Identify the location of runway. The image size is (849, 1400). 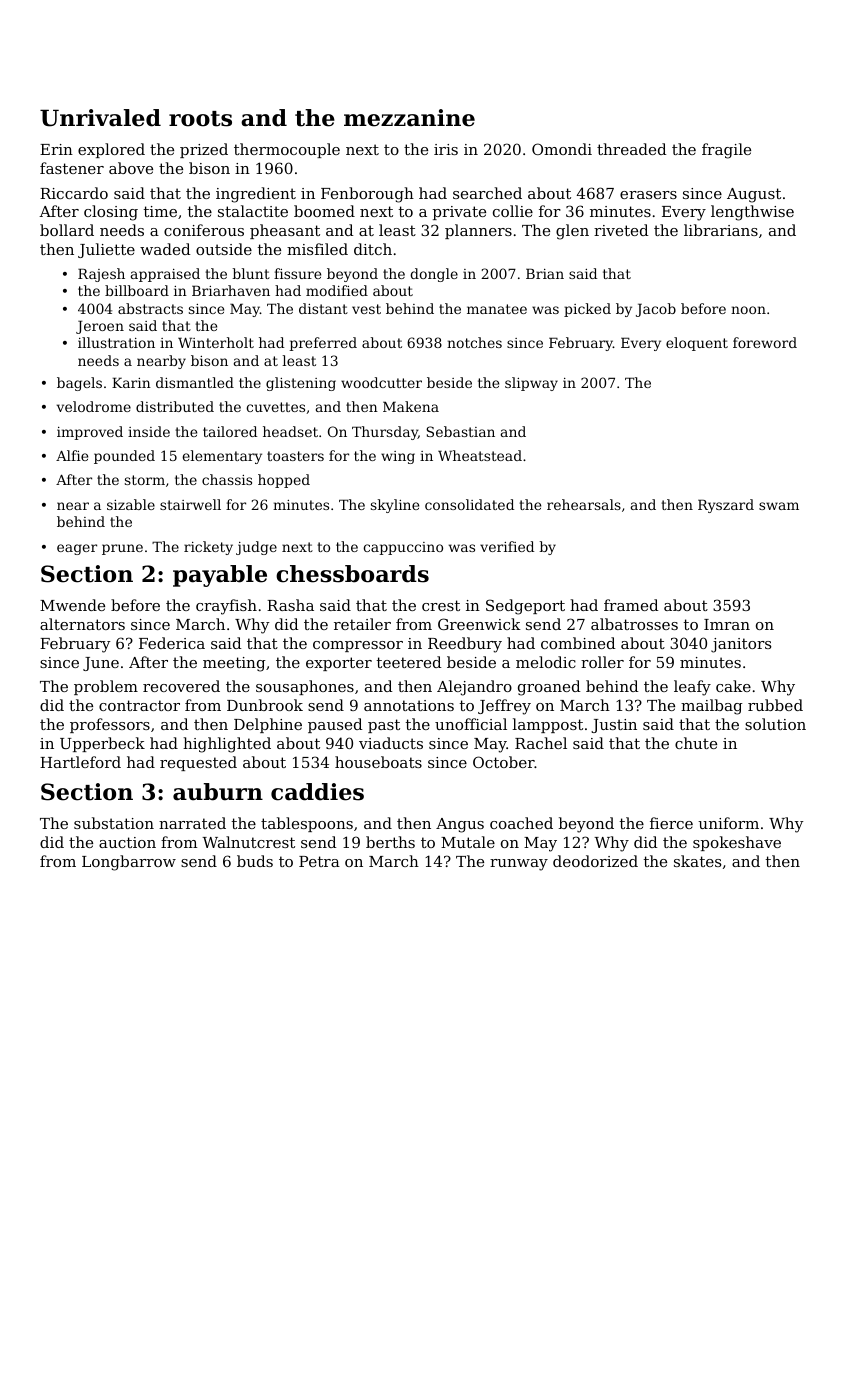
(519, 865).
